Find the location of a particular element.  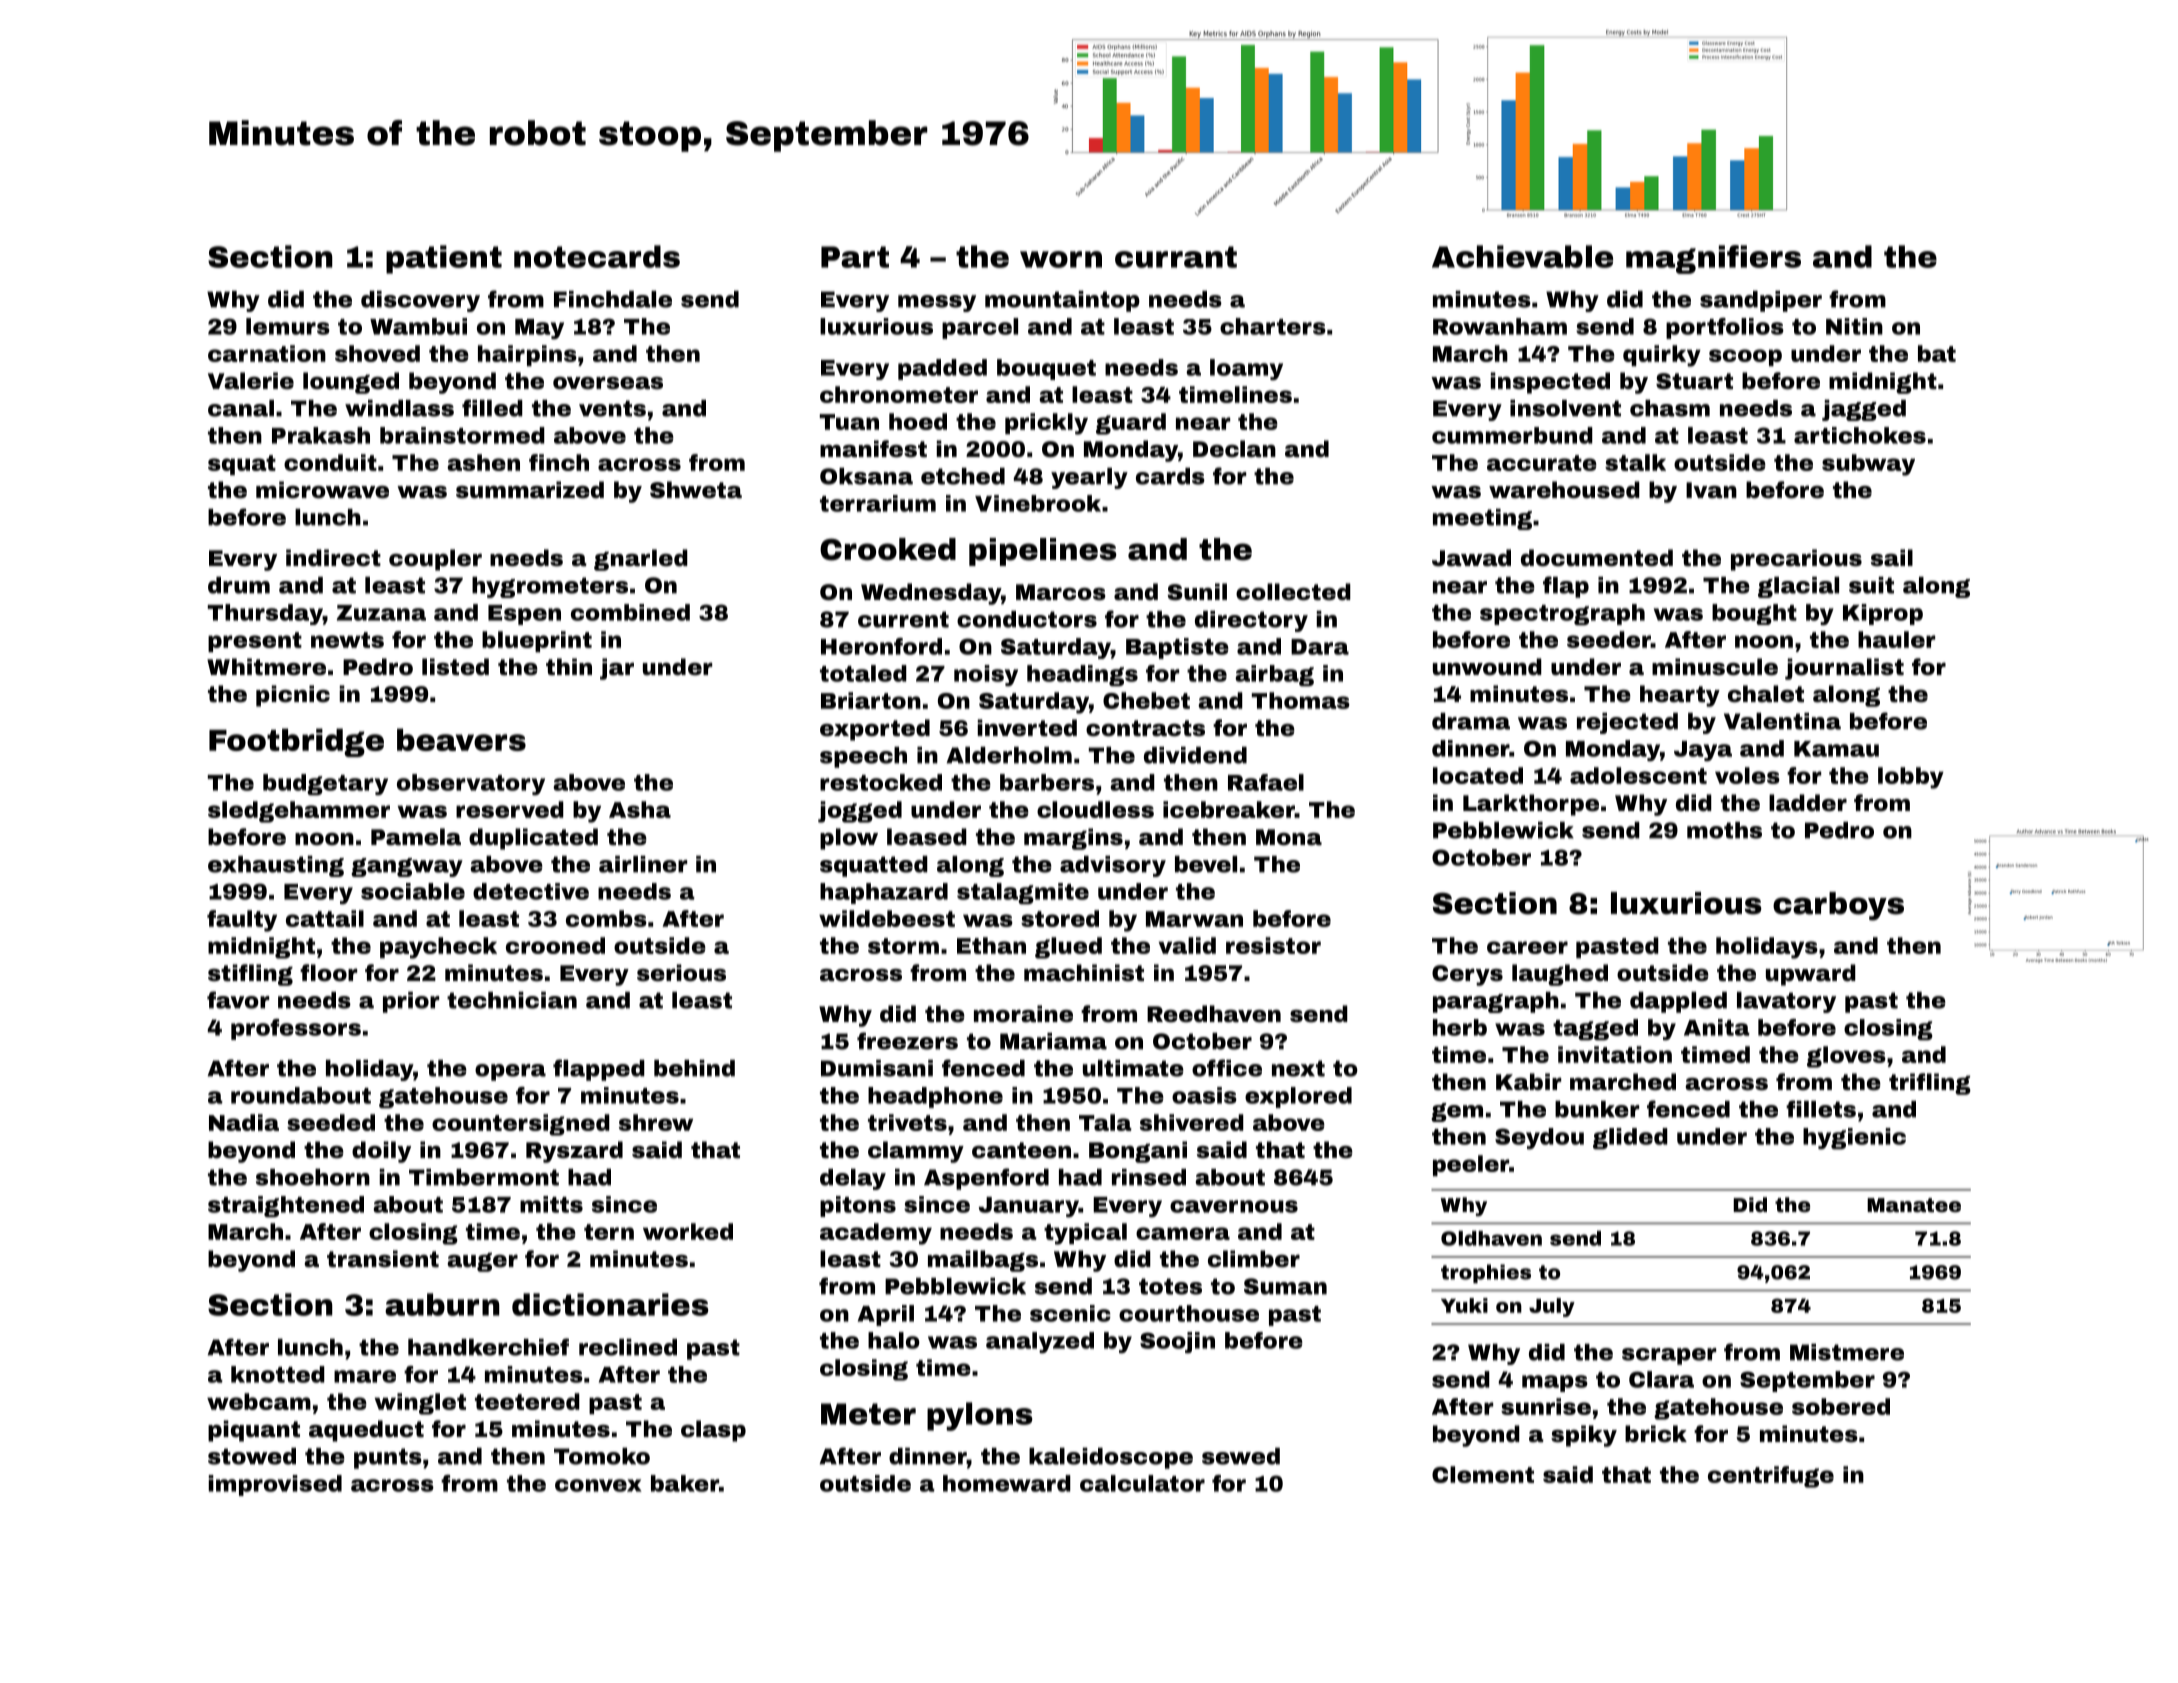

Ryszard is located at coordinates (574, 1152).
